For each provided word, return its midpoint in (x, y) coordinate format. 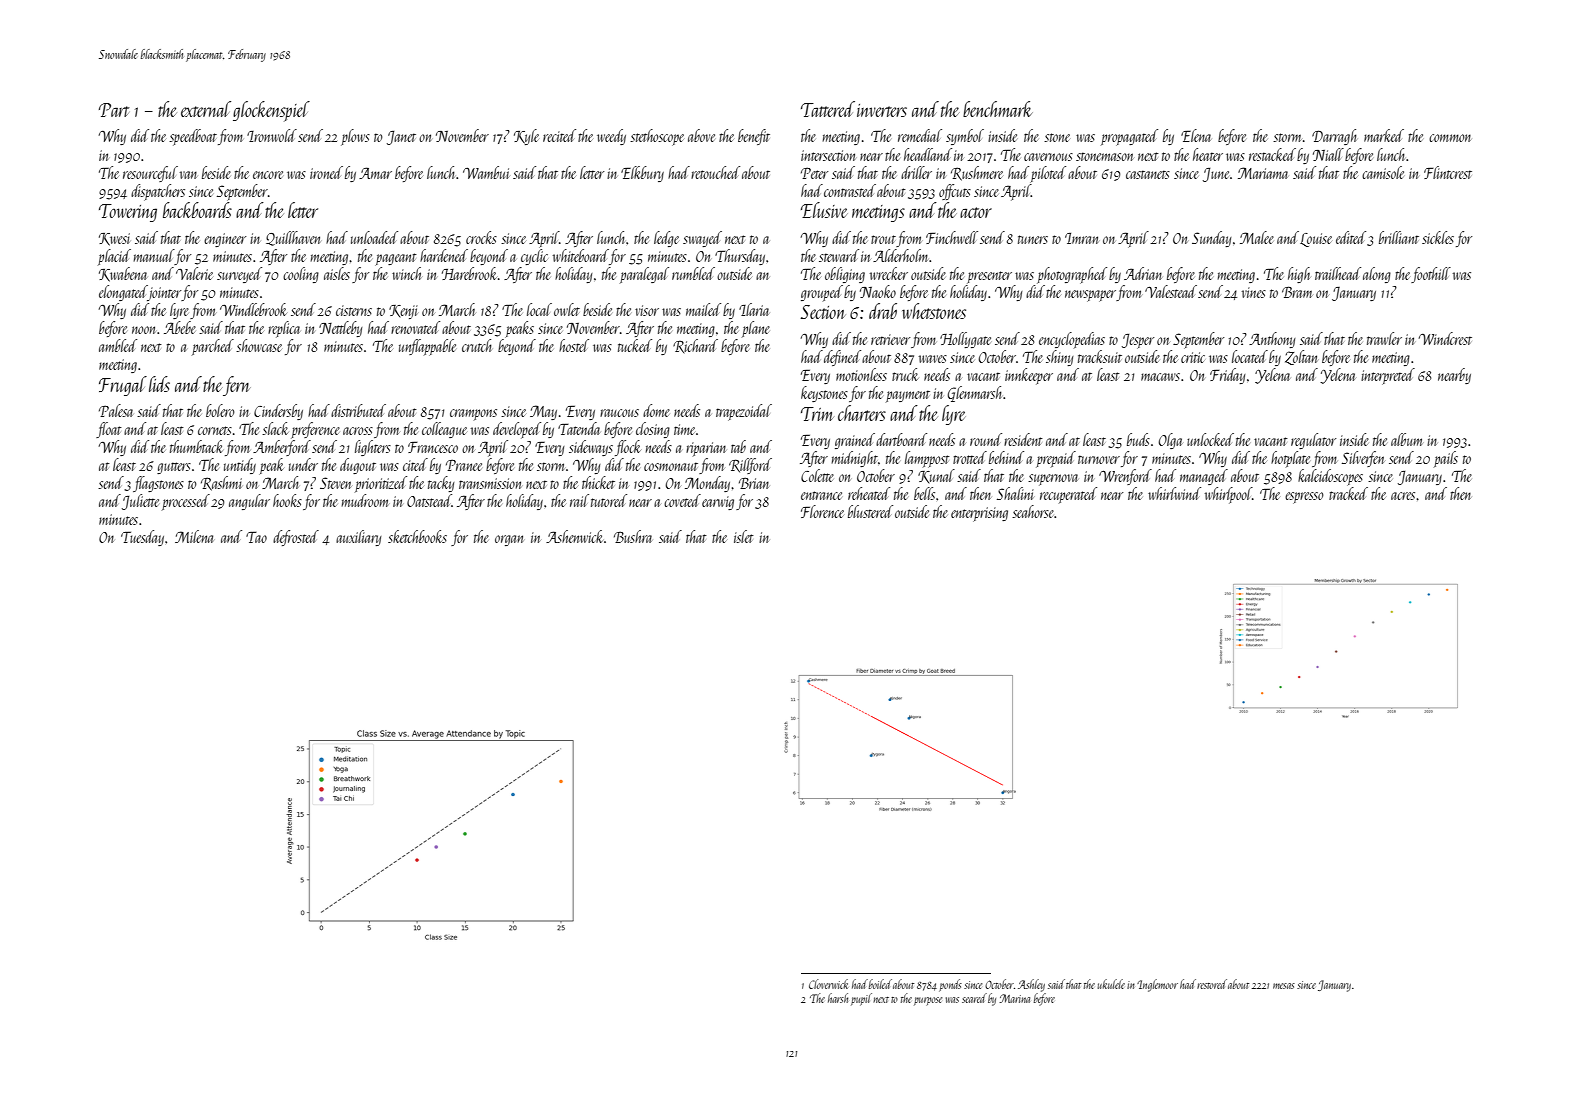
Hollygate (965, 340)
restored (1212, 984)
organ (509, 540)
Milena (194, 536)
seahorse (1033, 511)
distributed (358, 410)
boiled (880, 984)
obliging (845, 275)
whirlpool (1228, 495)
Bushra (633, 536)
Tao (256, 537)
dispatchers (158, 192)
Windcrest (1445, 338)
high (1299, 275)
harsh (838, 998)
